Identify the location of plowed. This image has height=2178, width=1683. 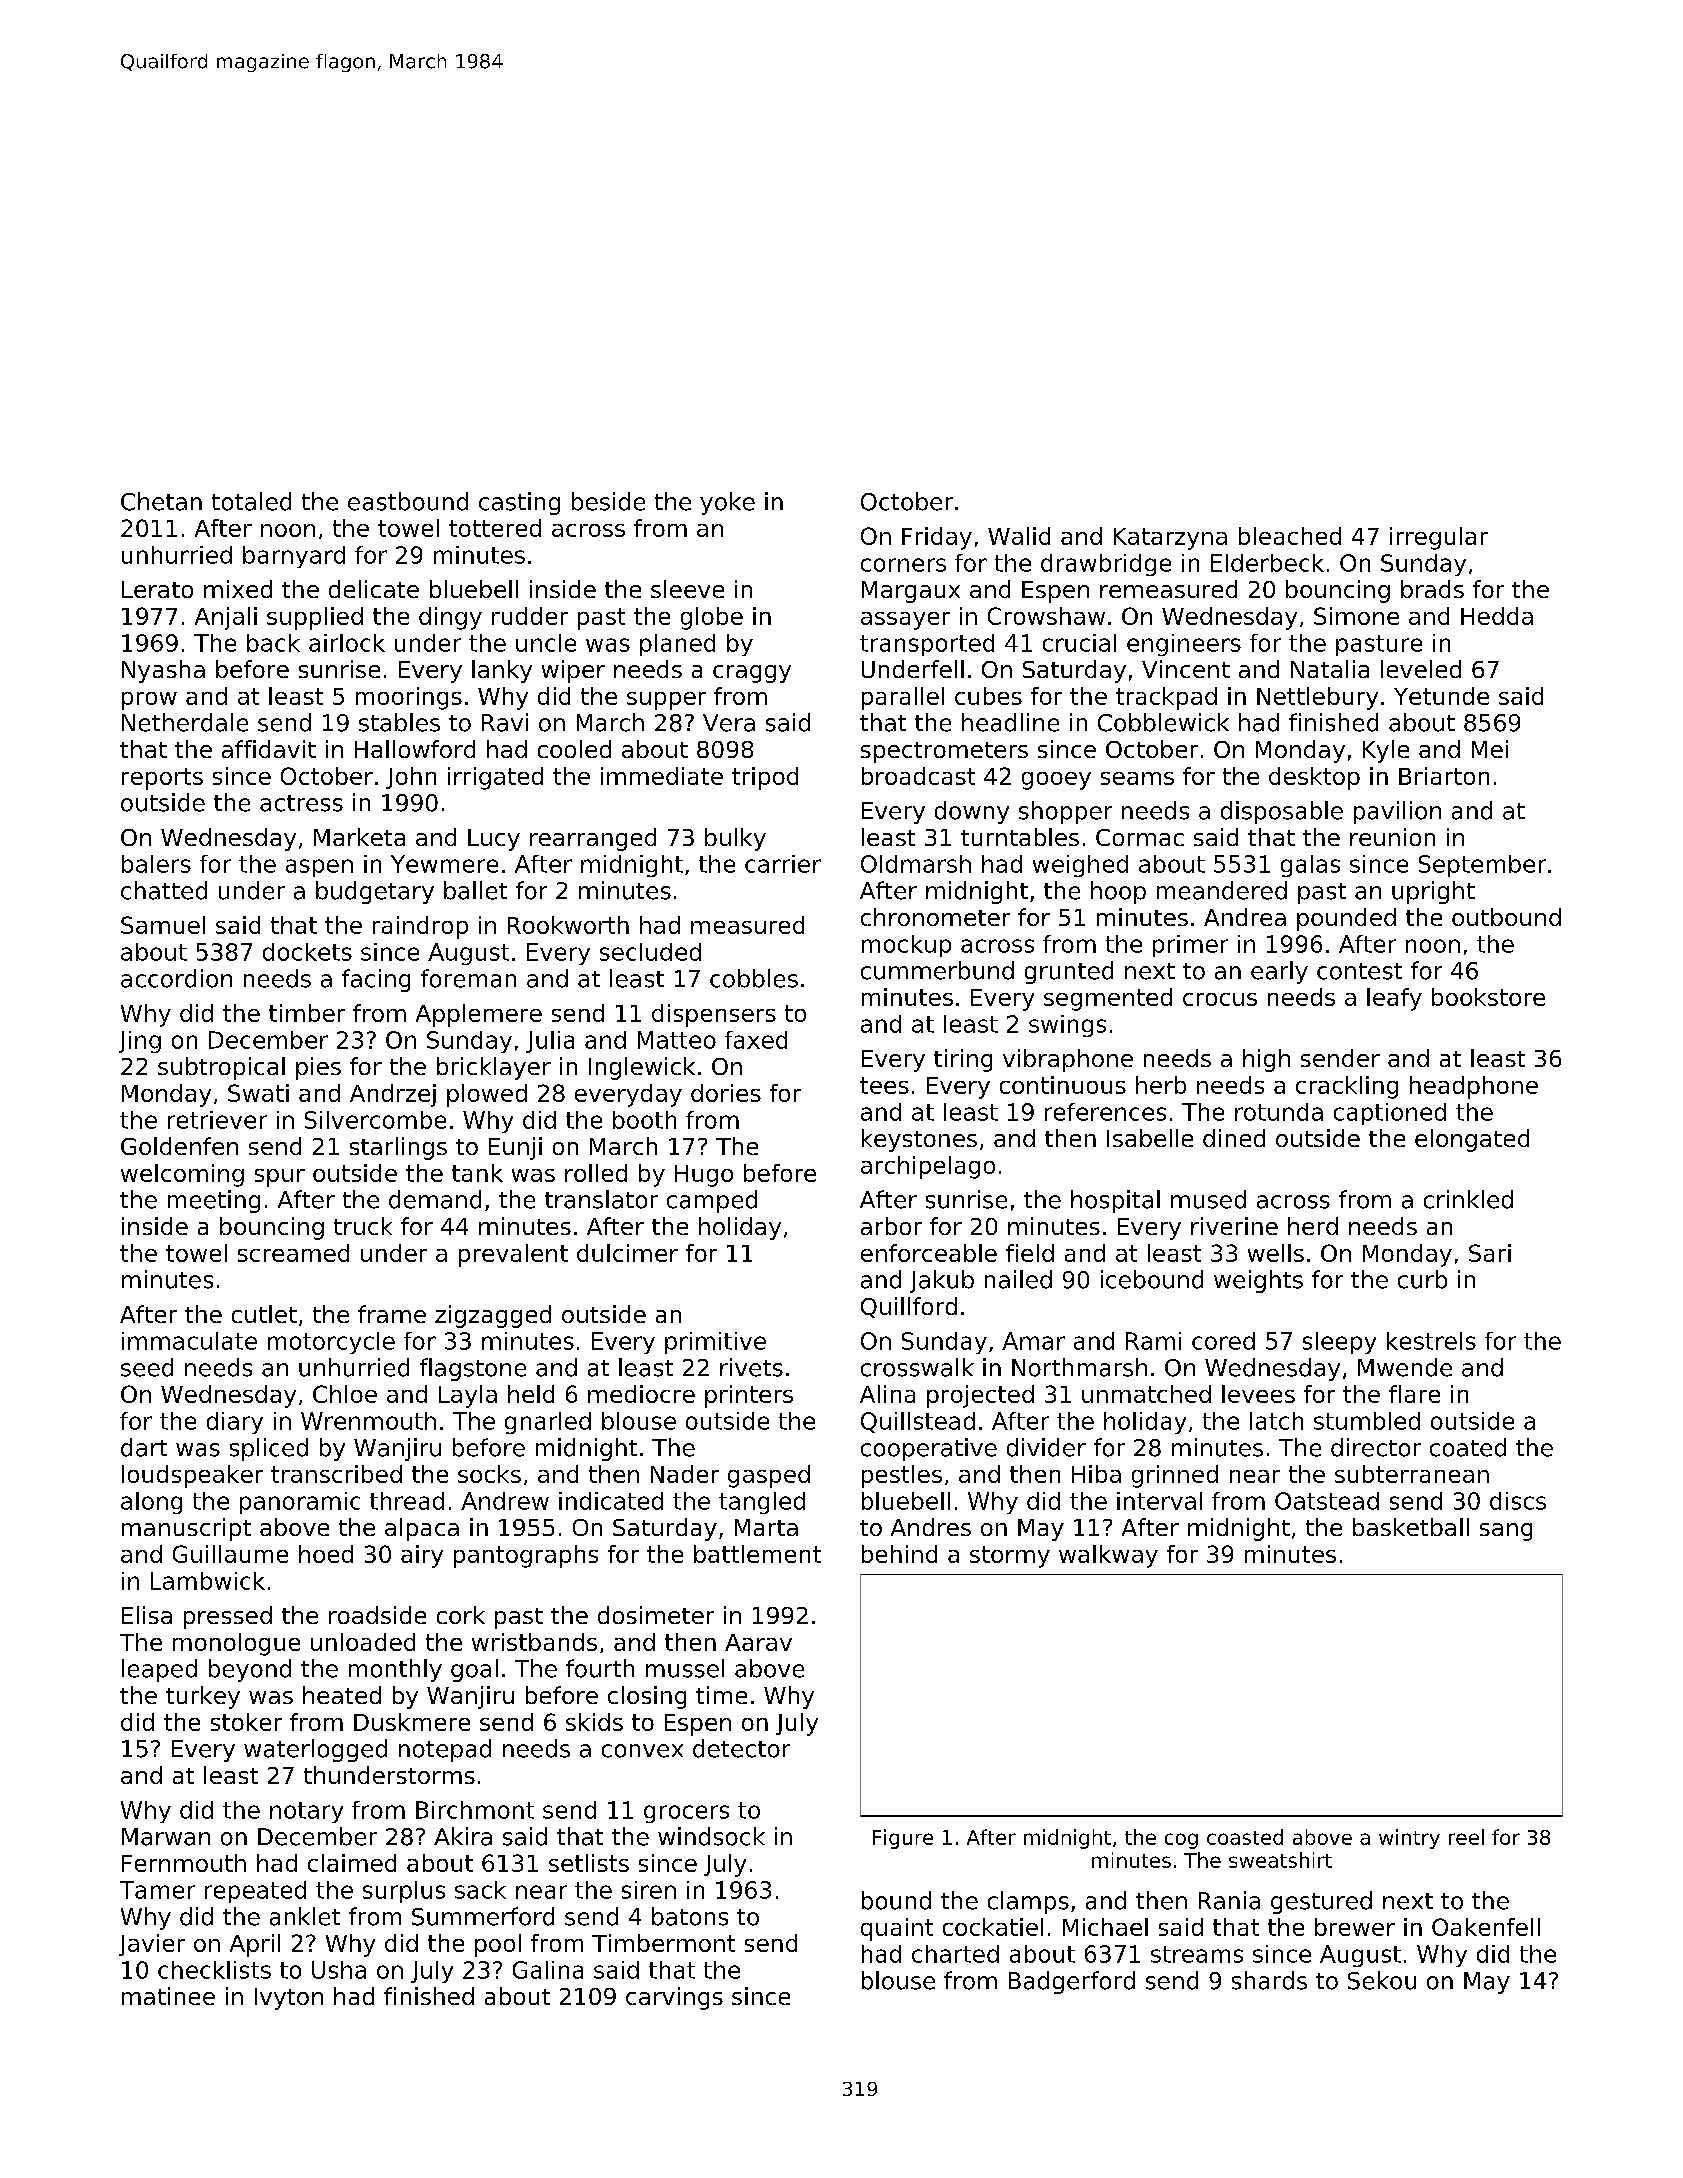
(487, 1095).
